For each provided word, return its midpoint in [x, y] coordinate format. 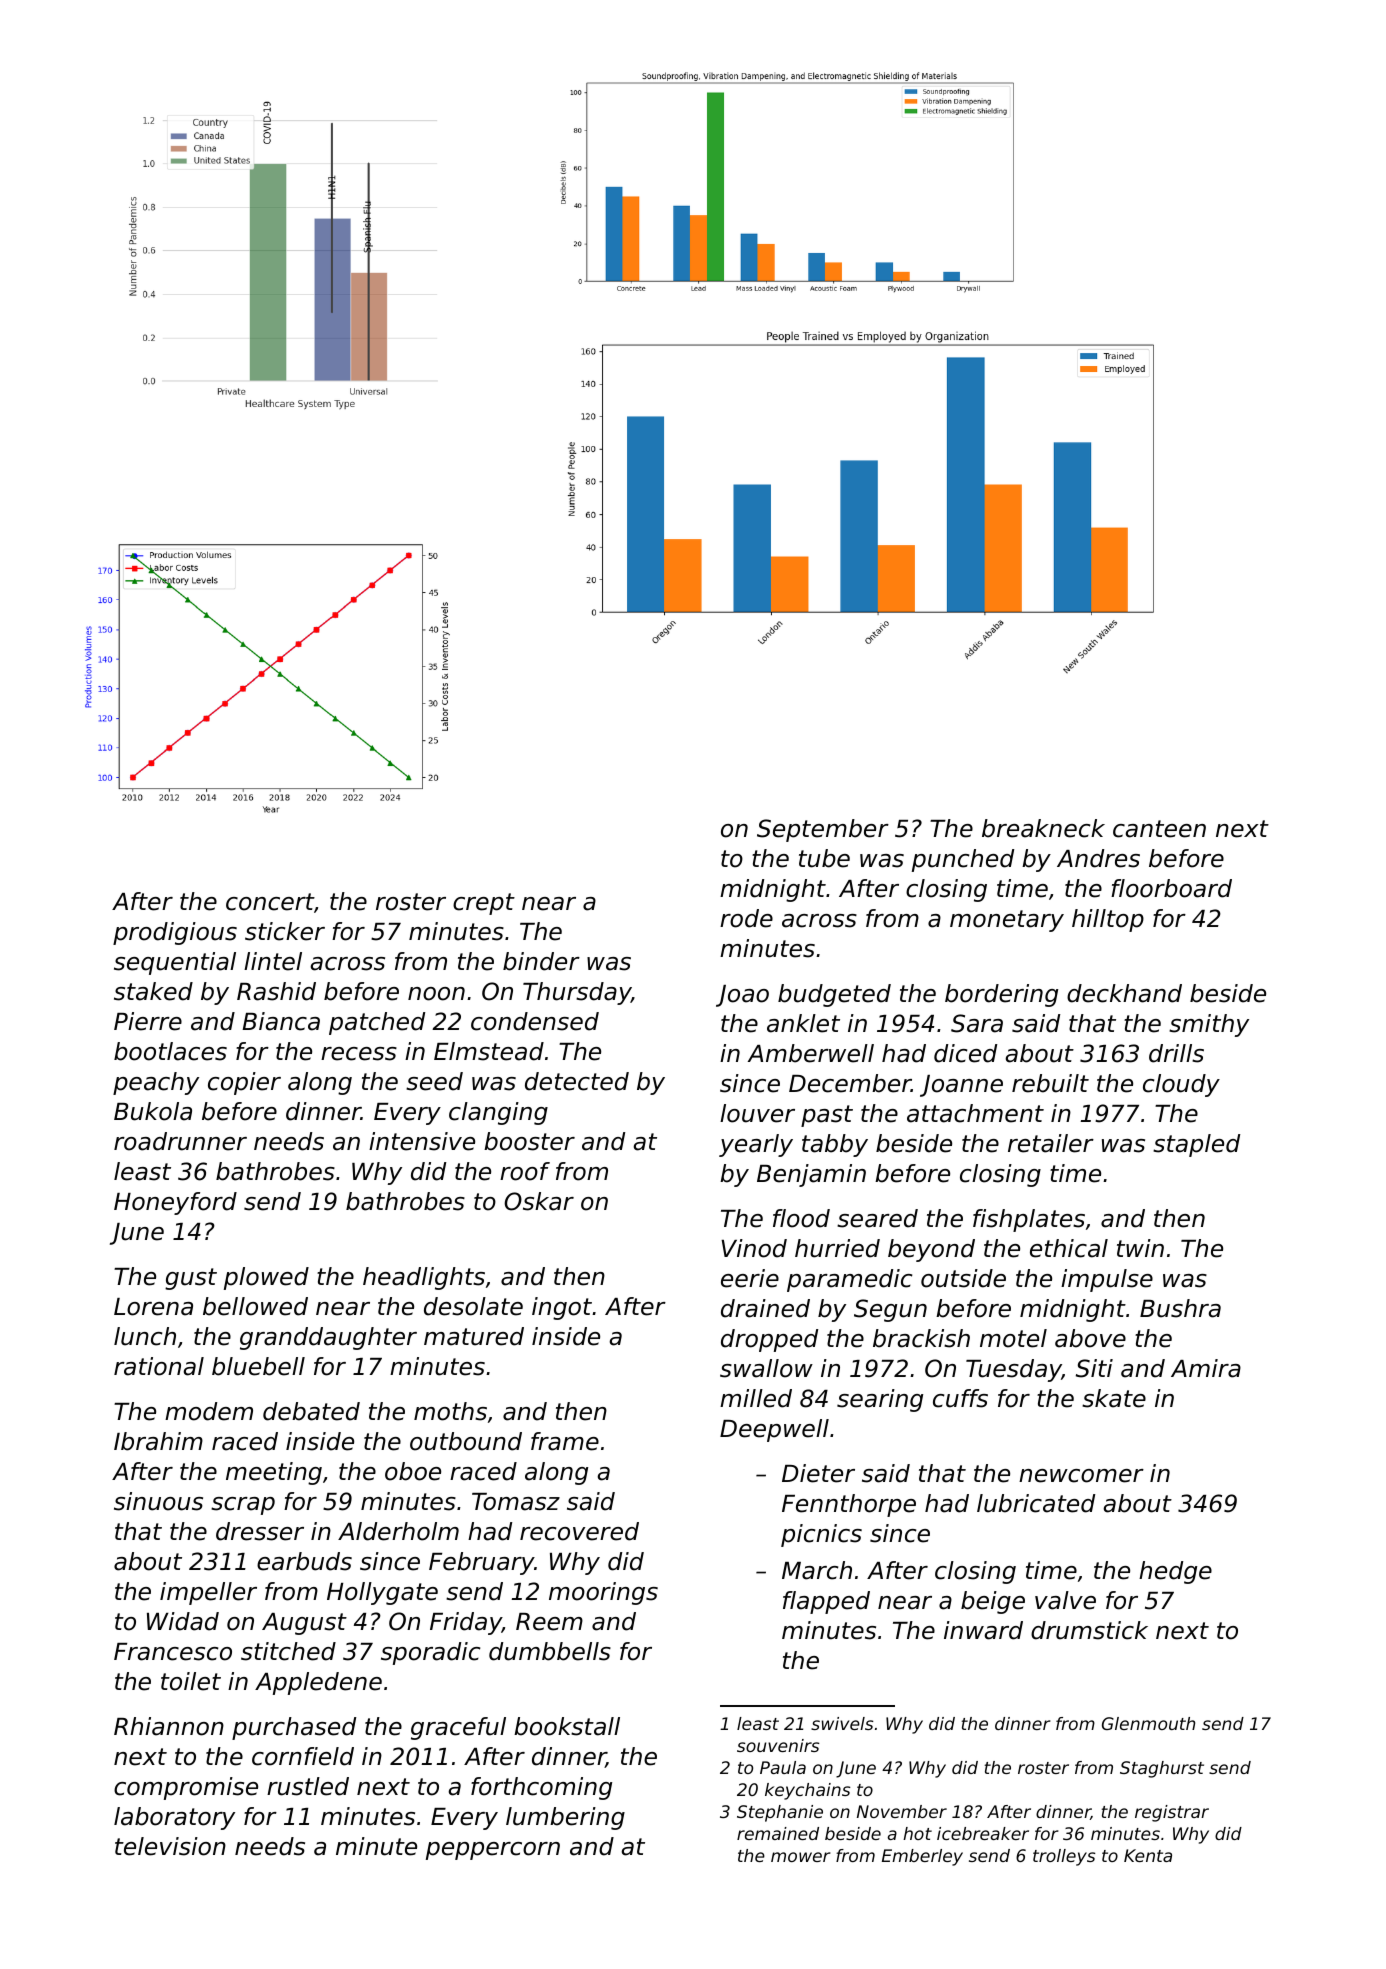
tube [824, 858]
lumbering [565, 1818]
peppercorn [493, 1851]
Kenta [1148, 1855]
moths [450, 1411]
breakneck [1043, 828]
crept [484, 904]
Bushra [1180, 1308]
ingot [562, 1308]
